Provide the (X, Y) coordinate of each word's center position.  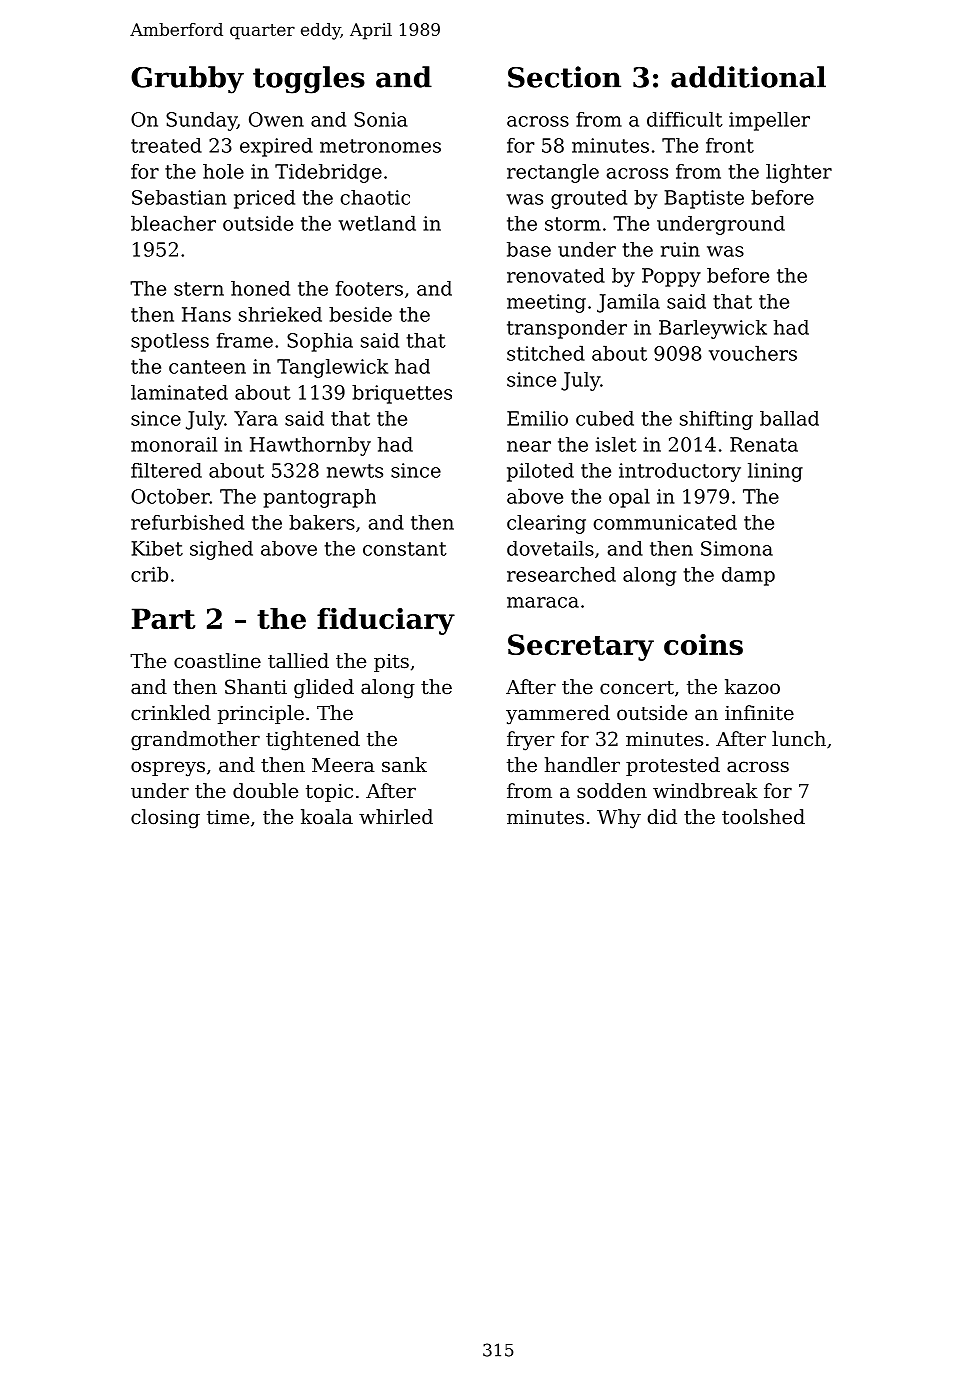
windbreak (705, 791)
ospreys (168, 769)
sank (404, 764)
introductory (680, 472)
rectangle (553, 173)
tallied (298, 660)
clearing (546, 524)
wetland (377, 223)
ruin (680, 249)
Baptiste (704, 199)
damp (748, 576)
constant (405, 549)
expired (276, 147)
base (529, 249)
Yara (256, 418)
